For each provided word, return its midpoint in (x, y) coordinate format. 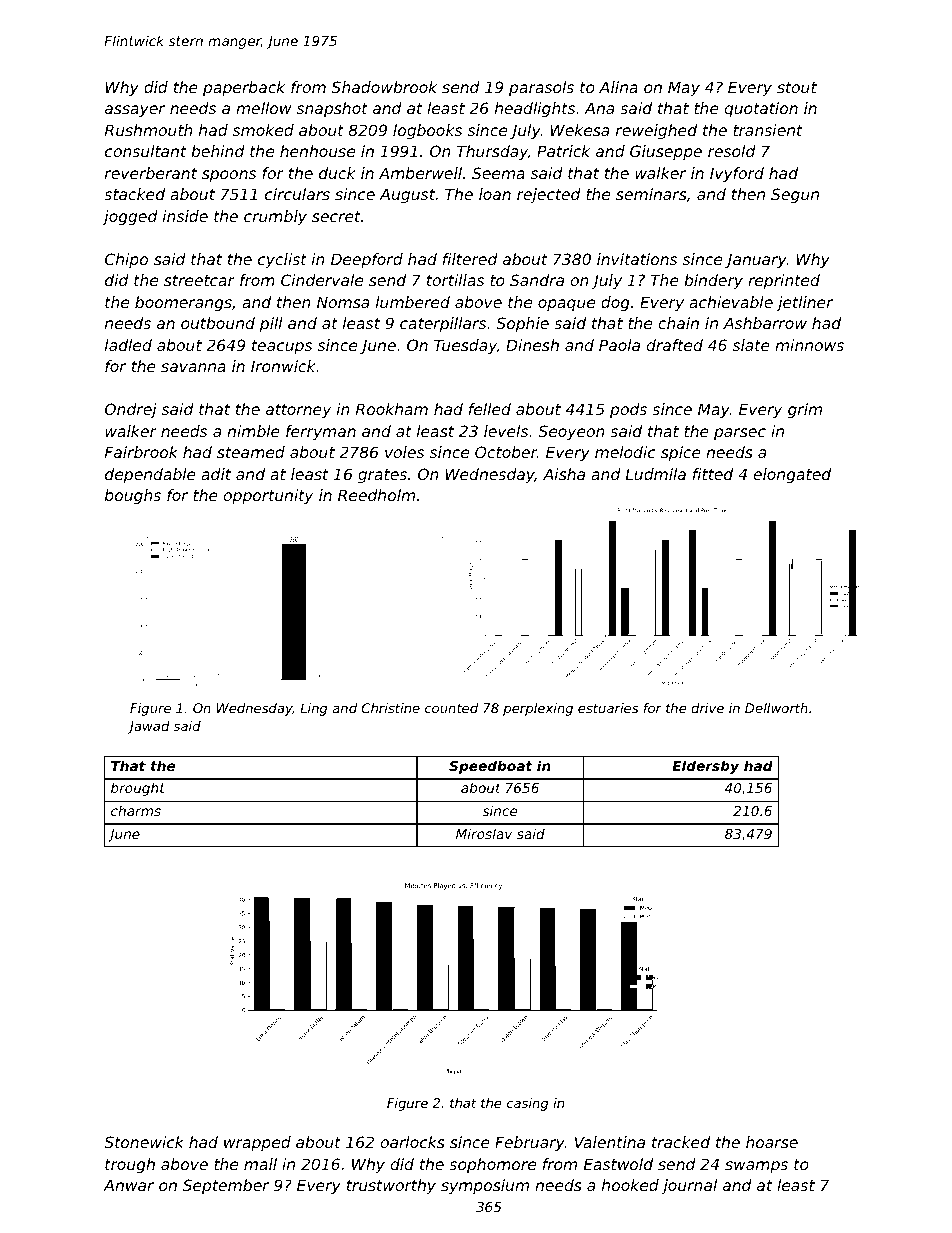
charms (136, 810)
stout (797, 87)
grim (805, 410)
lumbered (413, 302)
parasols (541, 88)
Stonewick (144, 1142)
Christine (391, 708)
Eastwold (618, 1164)
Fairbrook (141, 452)
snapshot (332, 109)
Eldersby (705, 767)
